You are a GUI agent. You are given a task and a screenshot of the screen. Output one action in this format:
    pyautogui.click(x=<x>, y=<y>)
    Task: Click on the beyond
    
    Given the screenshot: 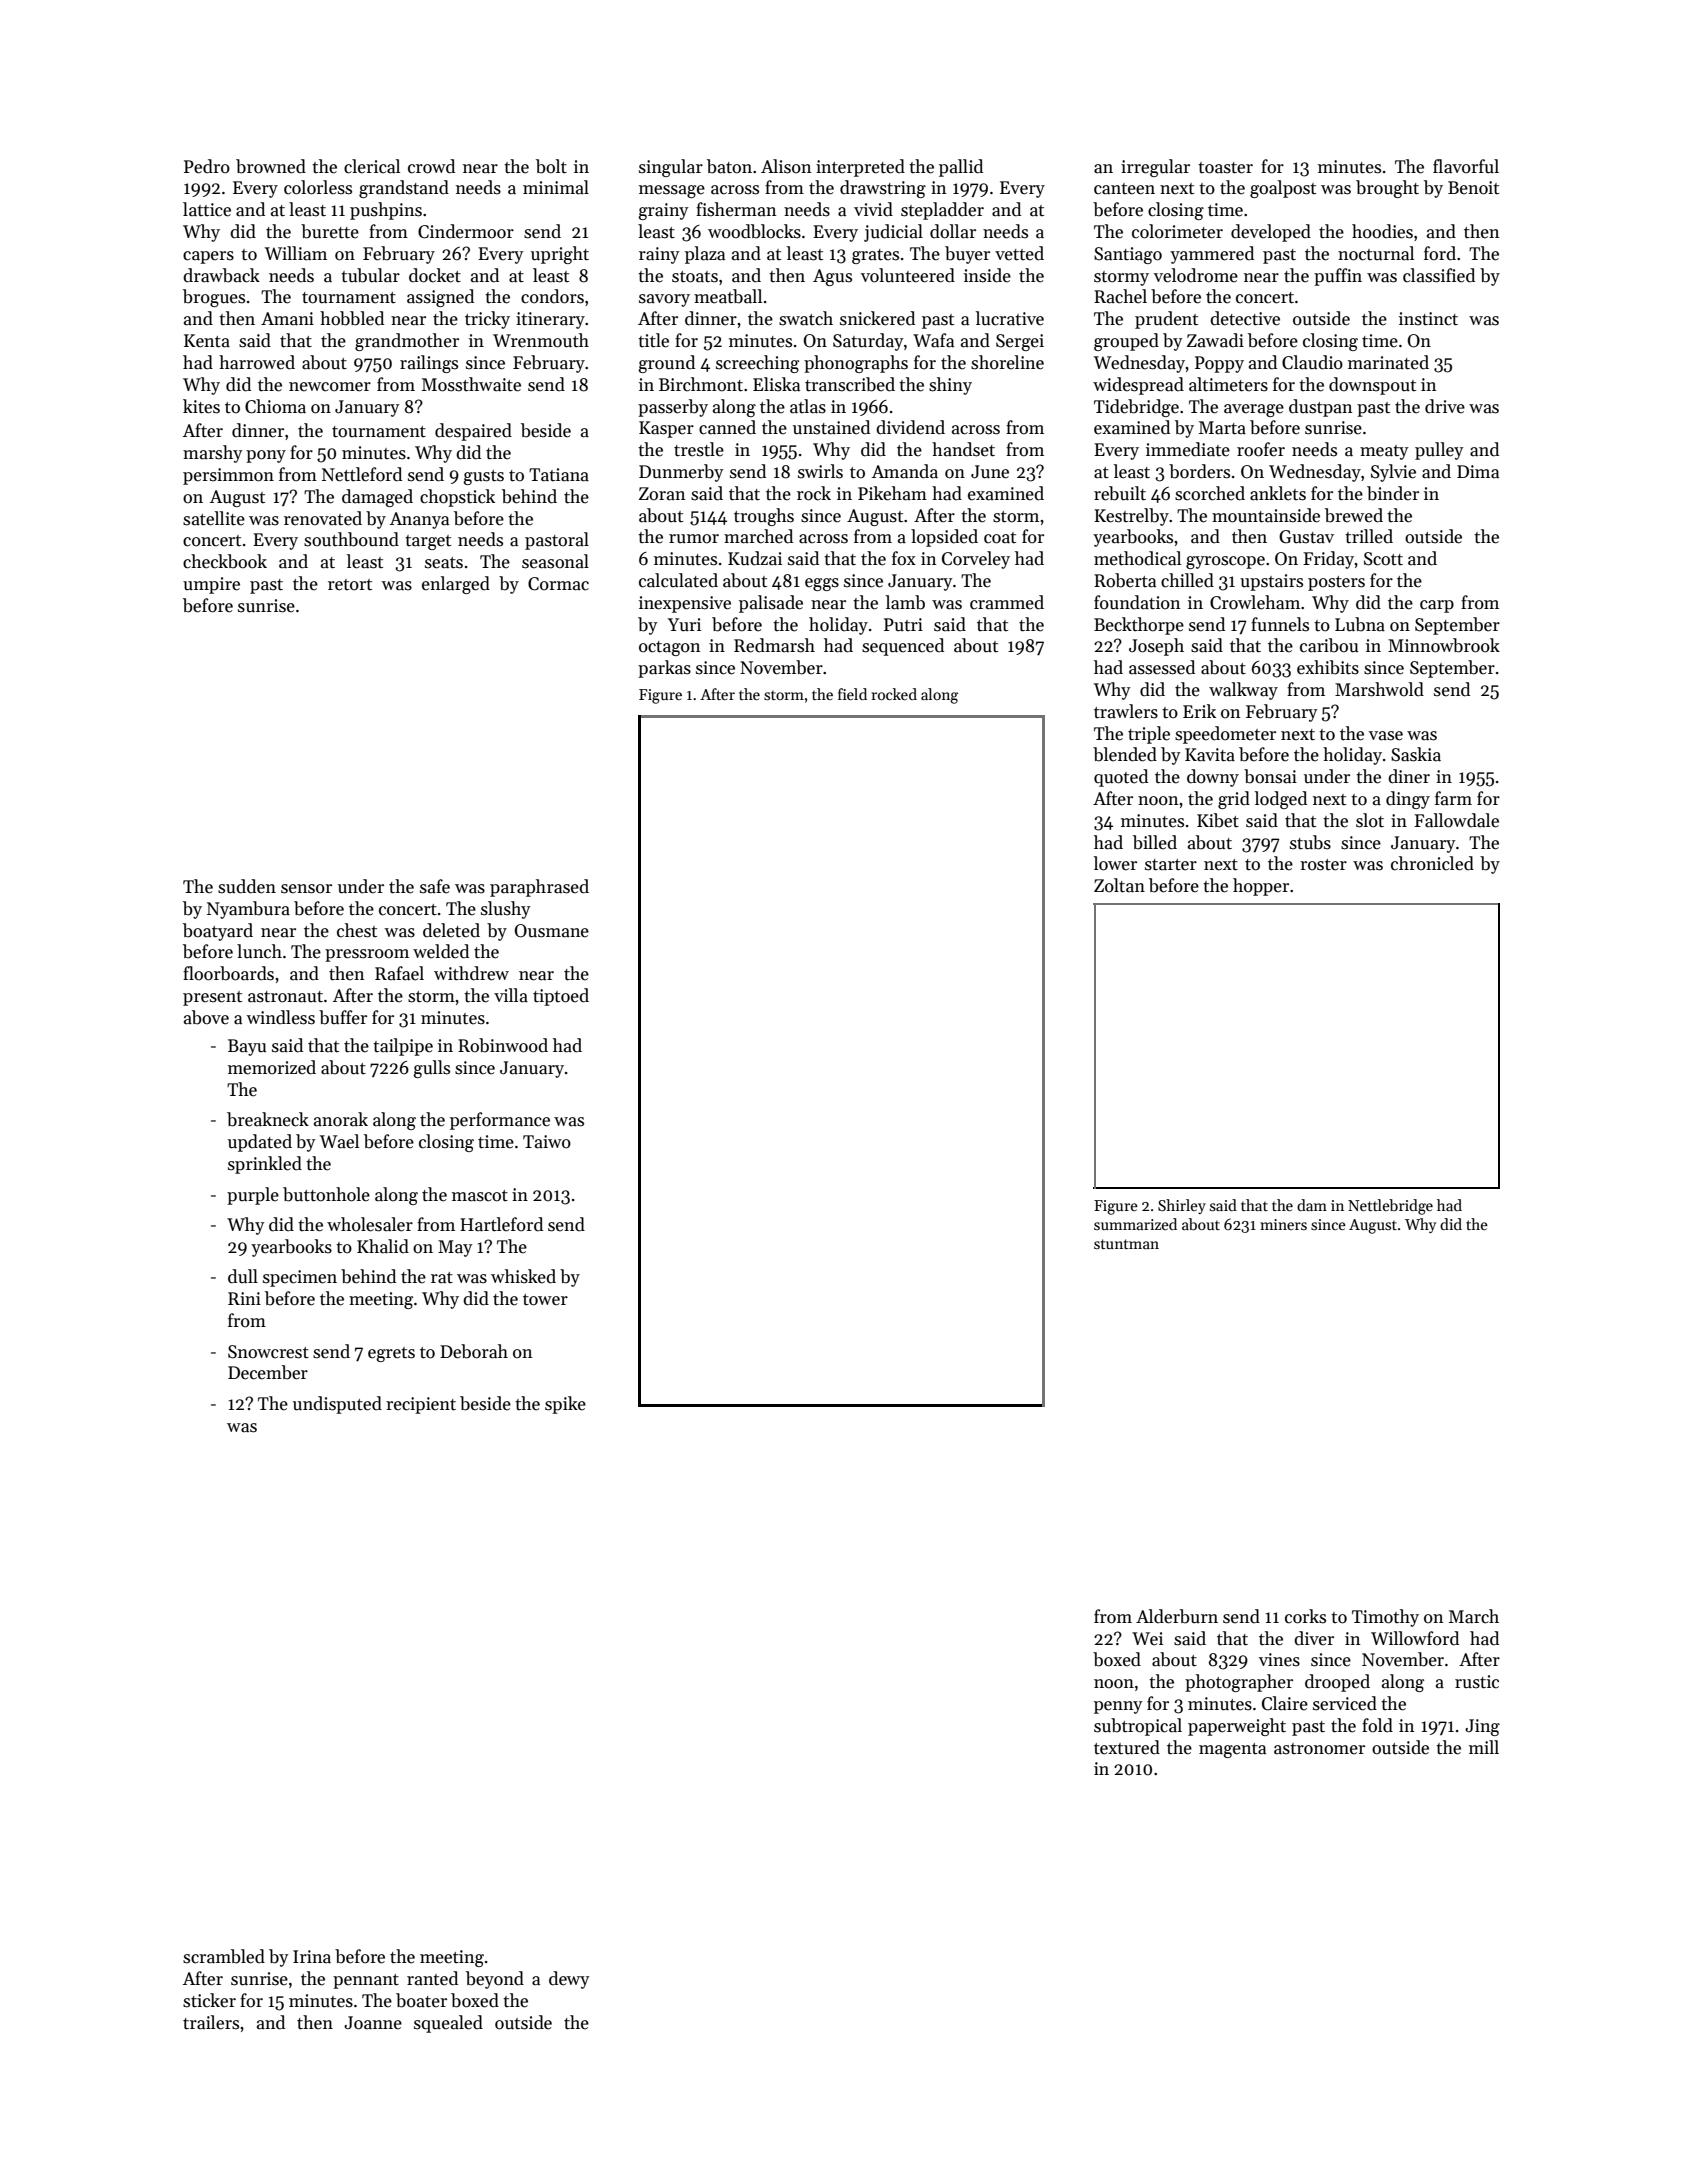 What is the action you would take?
    pyautogui.click(x=495, y=1980)
